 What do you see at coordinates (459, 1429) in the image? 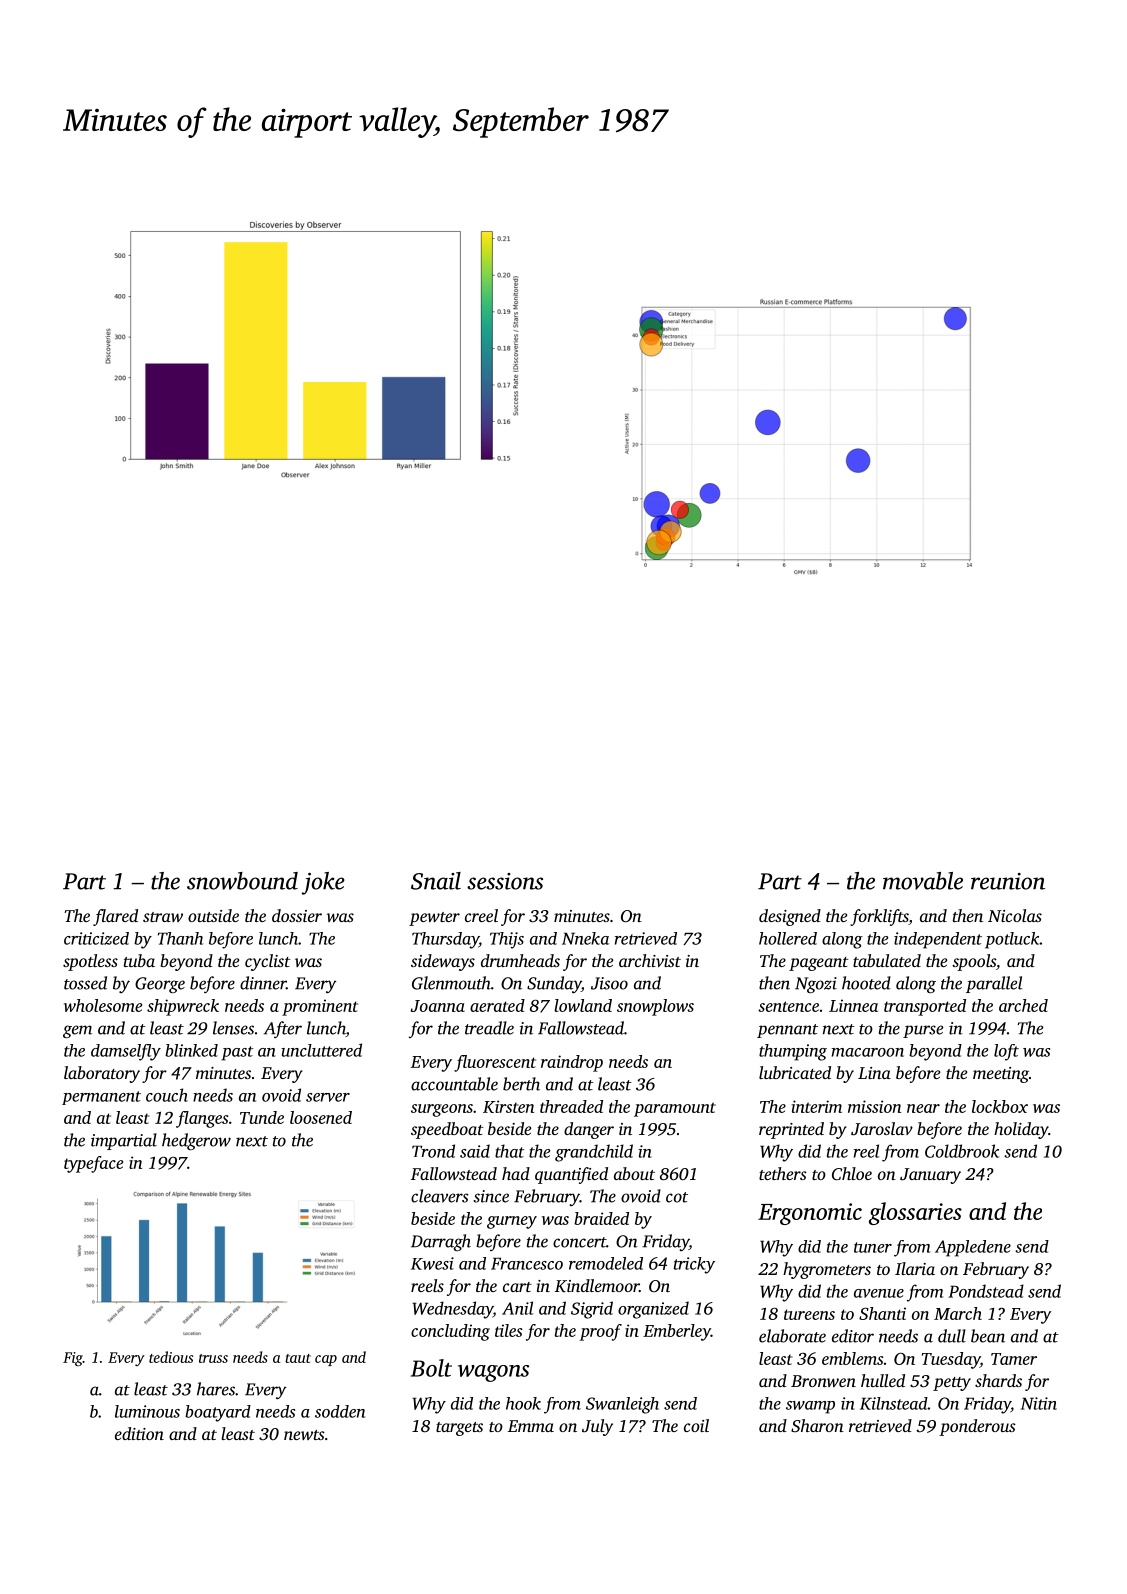
I see `targets` at bounding box center [459, 1429].
